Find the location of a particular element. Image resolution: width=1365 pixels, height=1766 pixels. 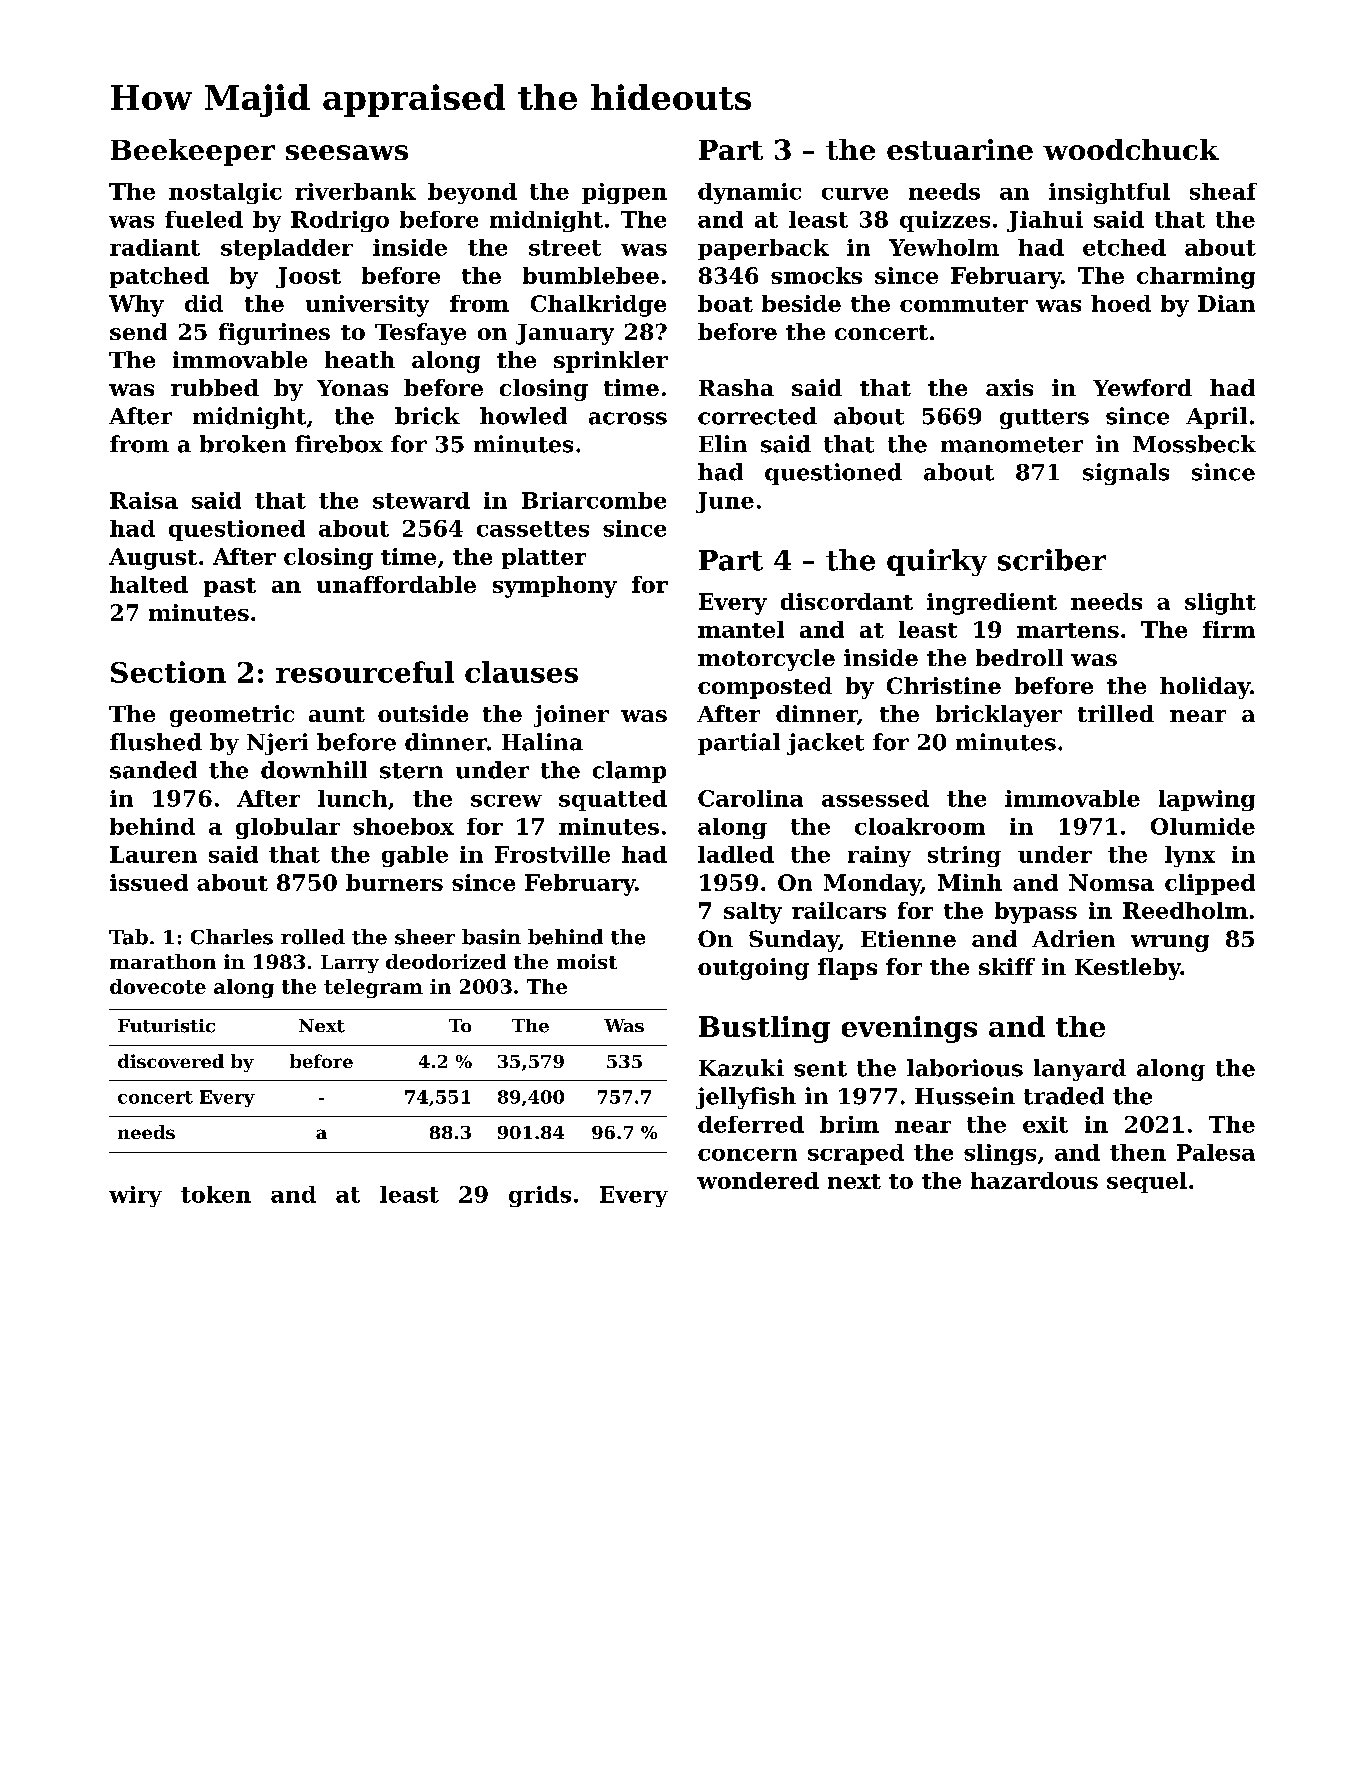

estuarine is located at coordinates (960, 149).
